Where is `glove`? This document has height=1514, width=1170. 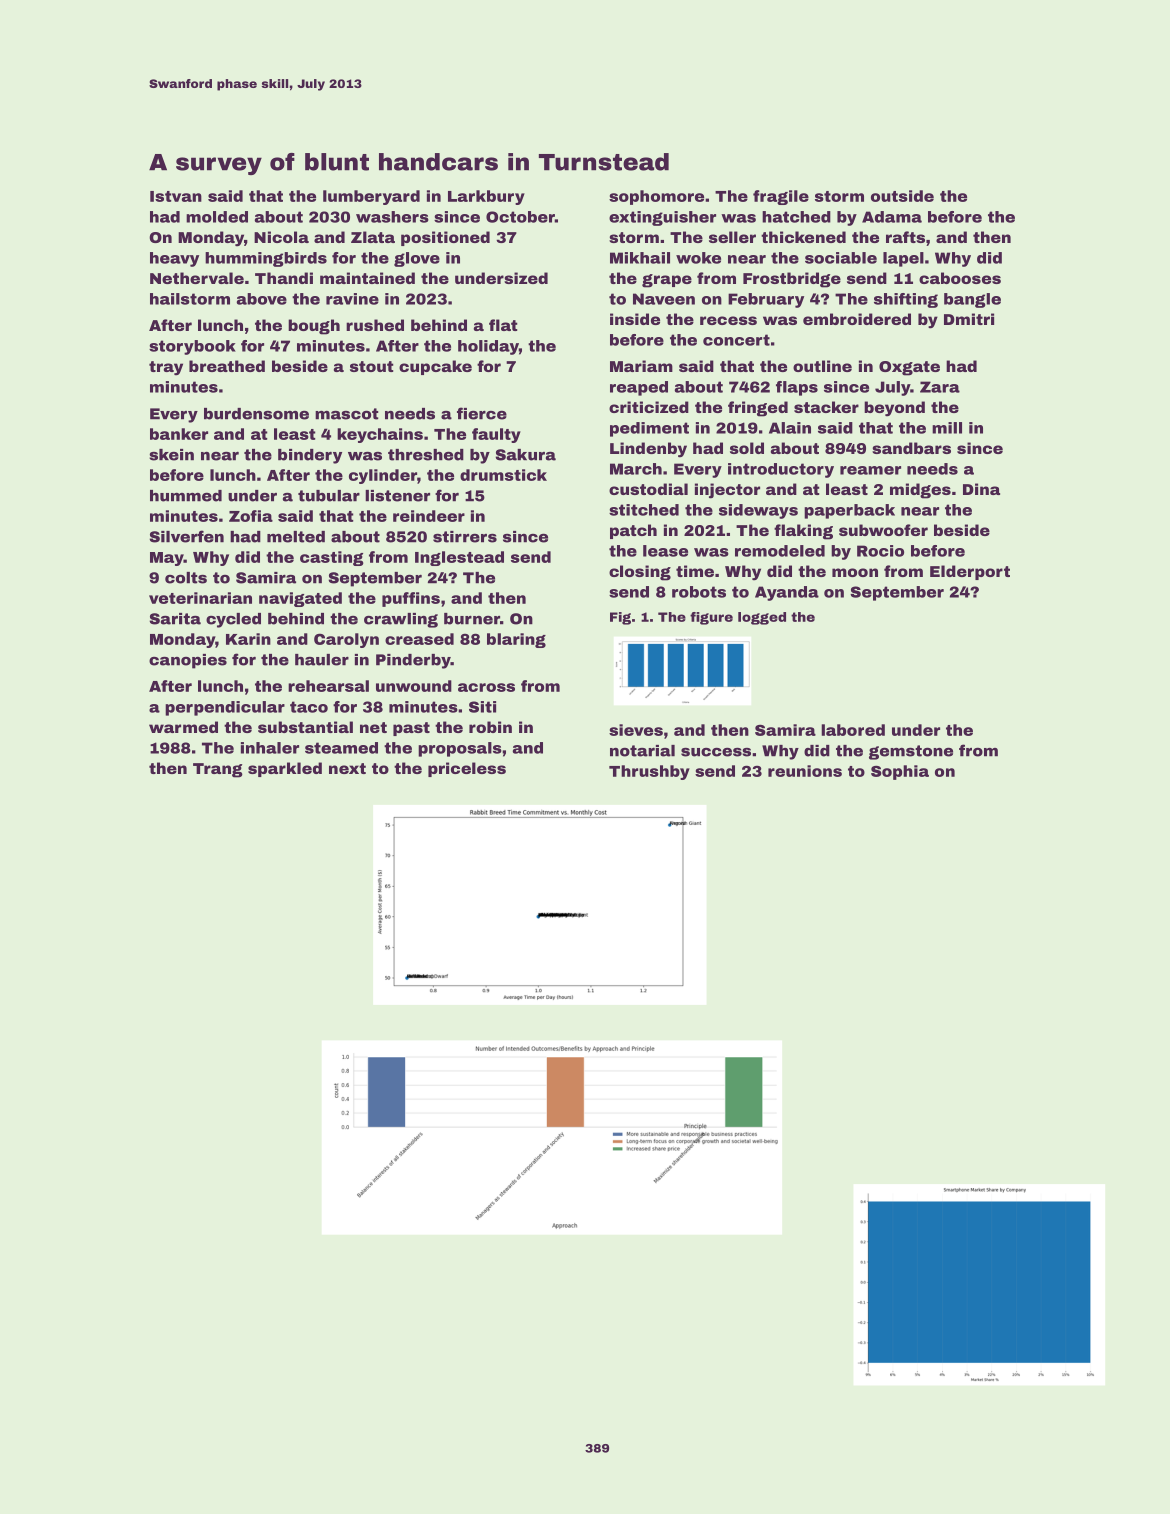
glove is located at coordinates (417, 259).
